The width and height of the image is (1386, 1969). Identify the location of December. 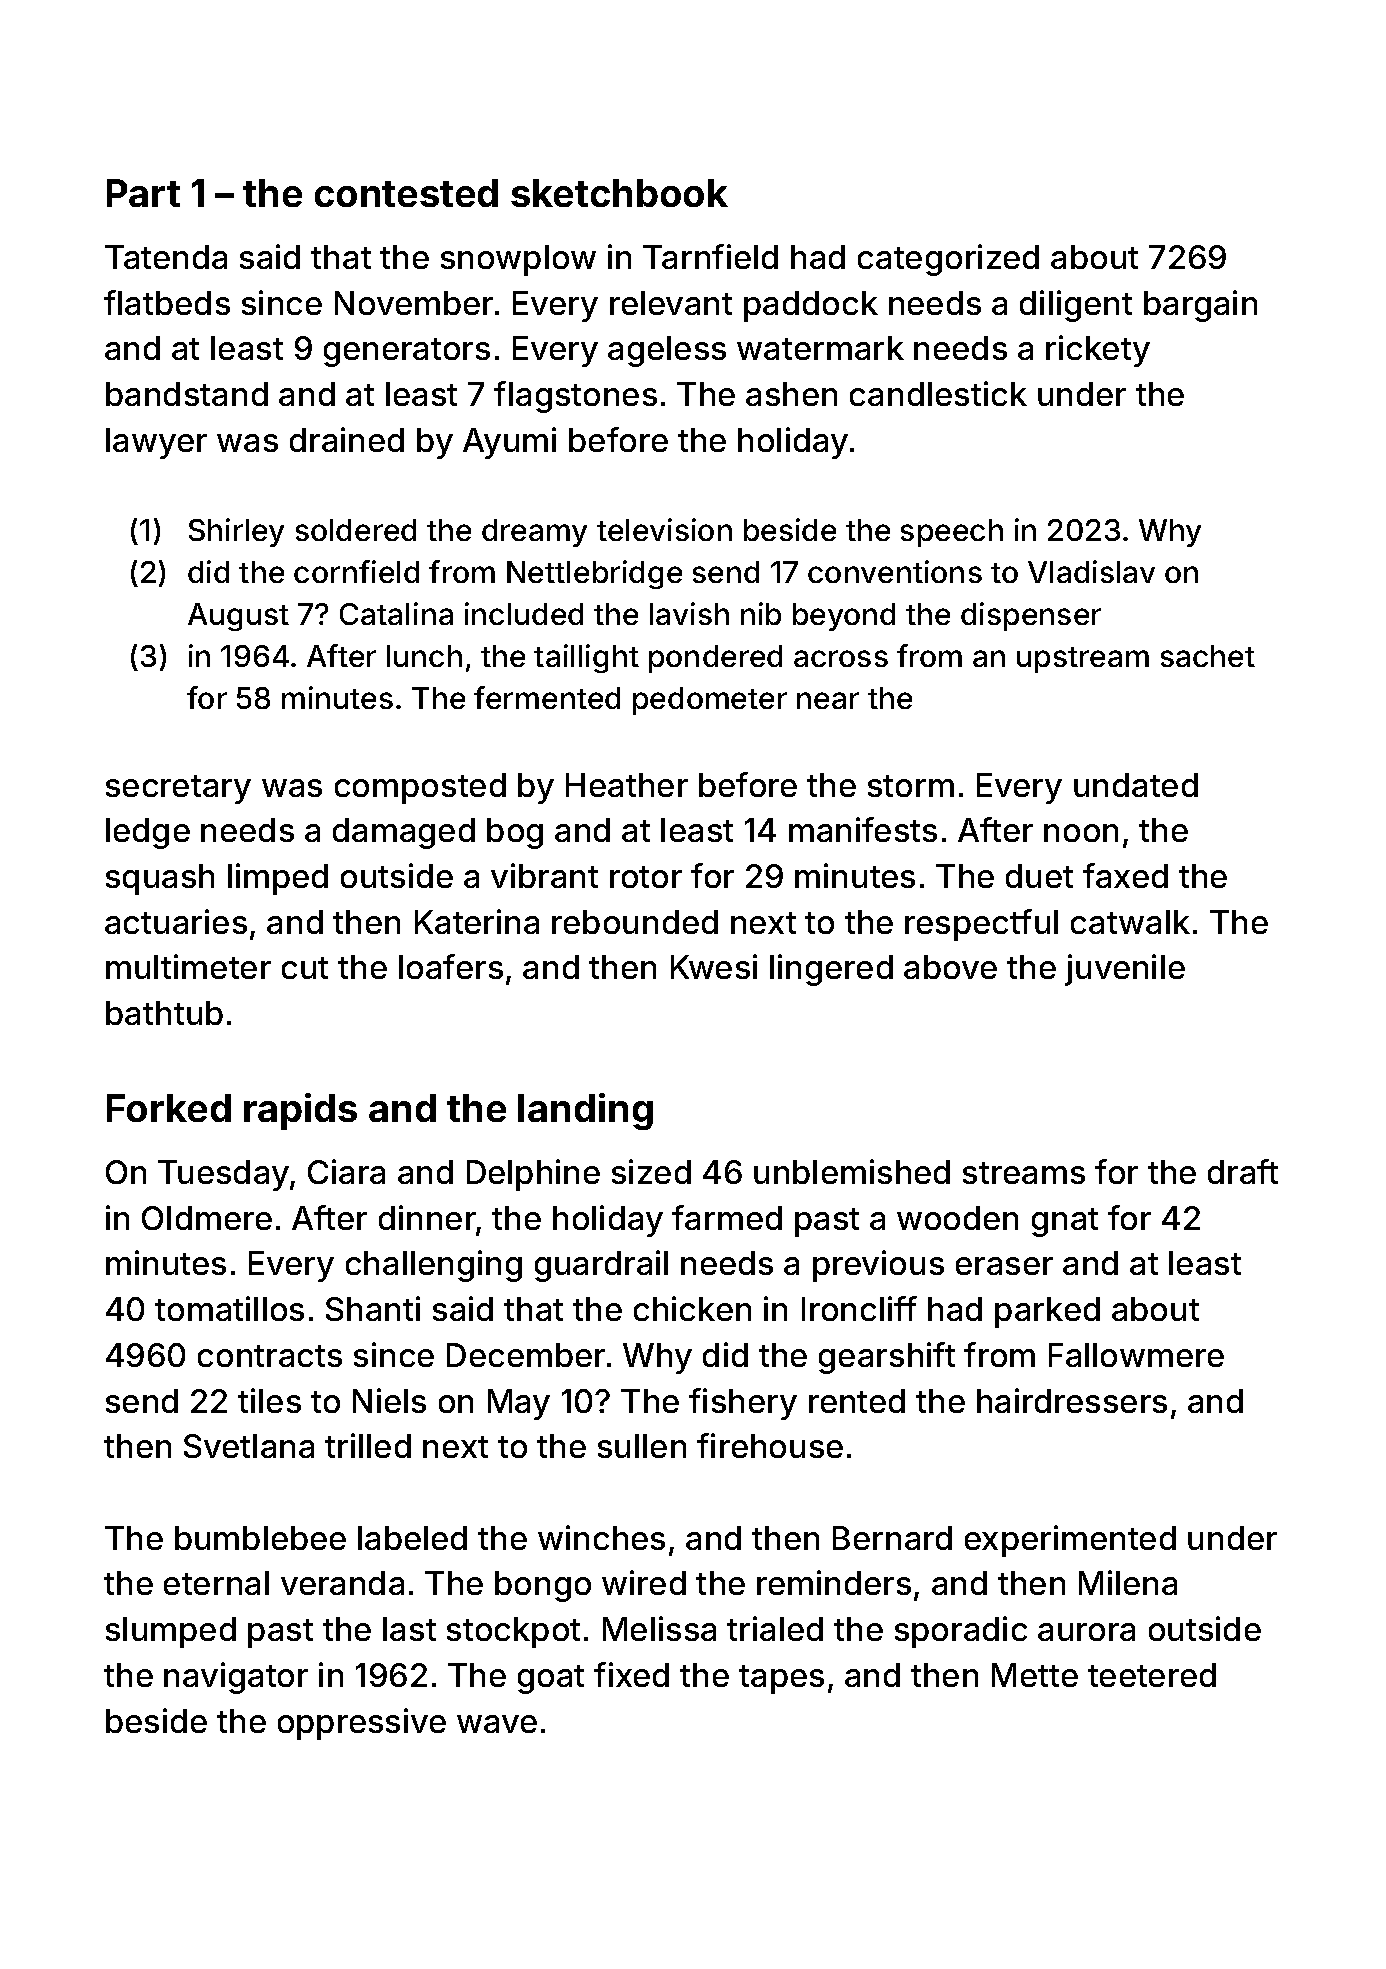
(526, 1355).
